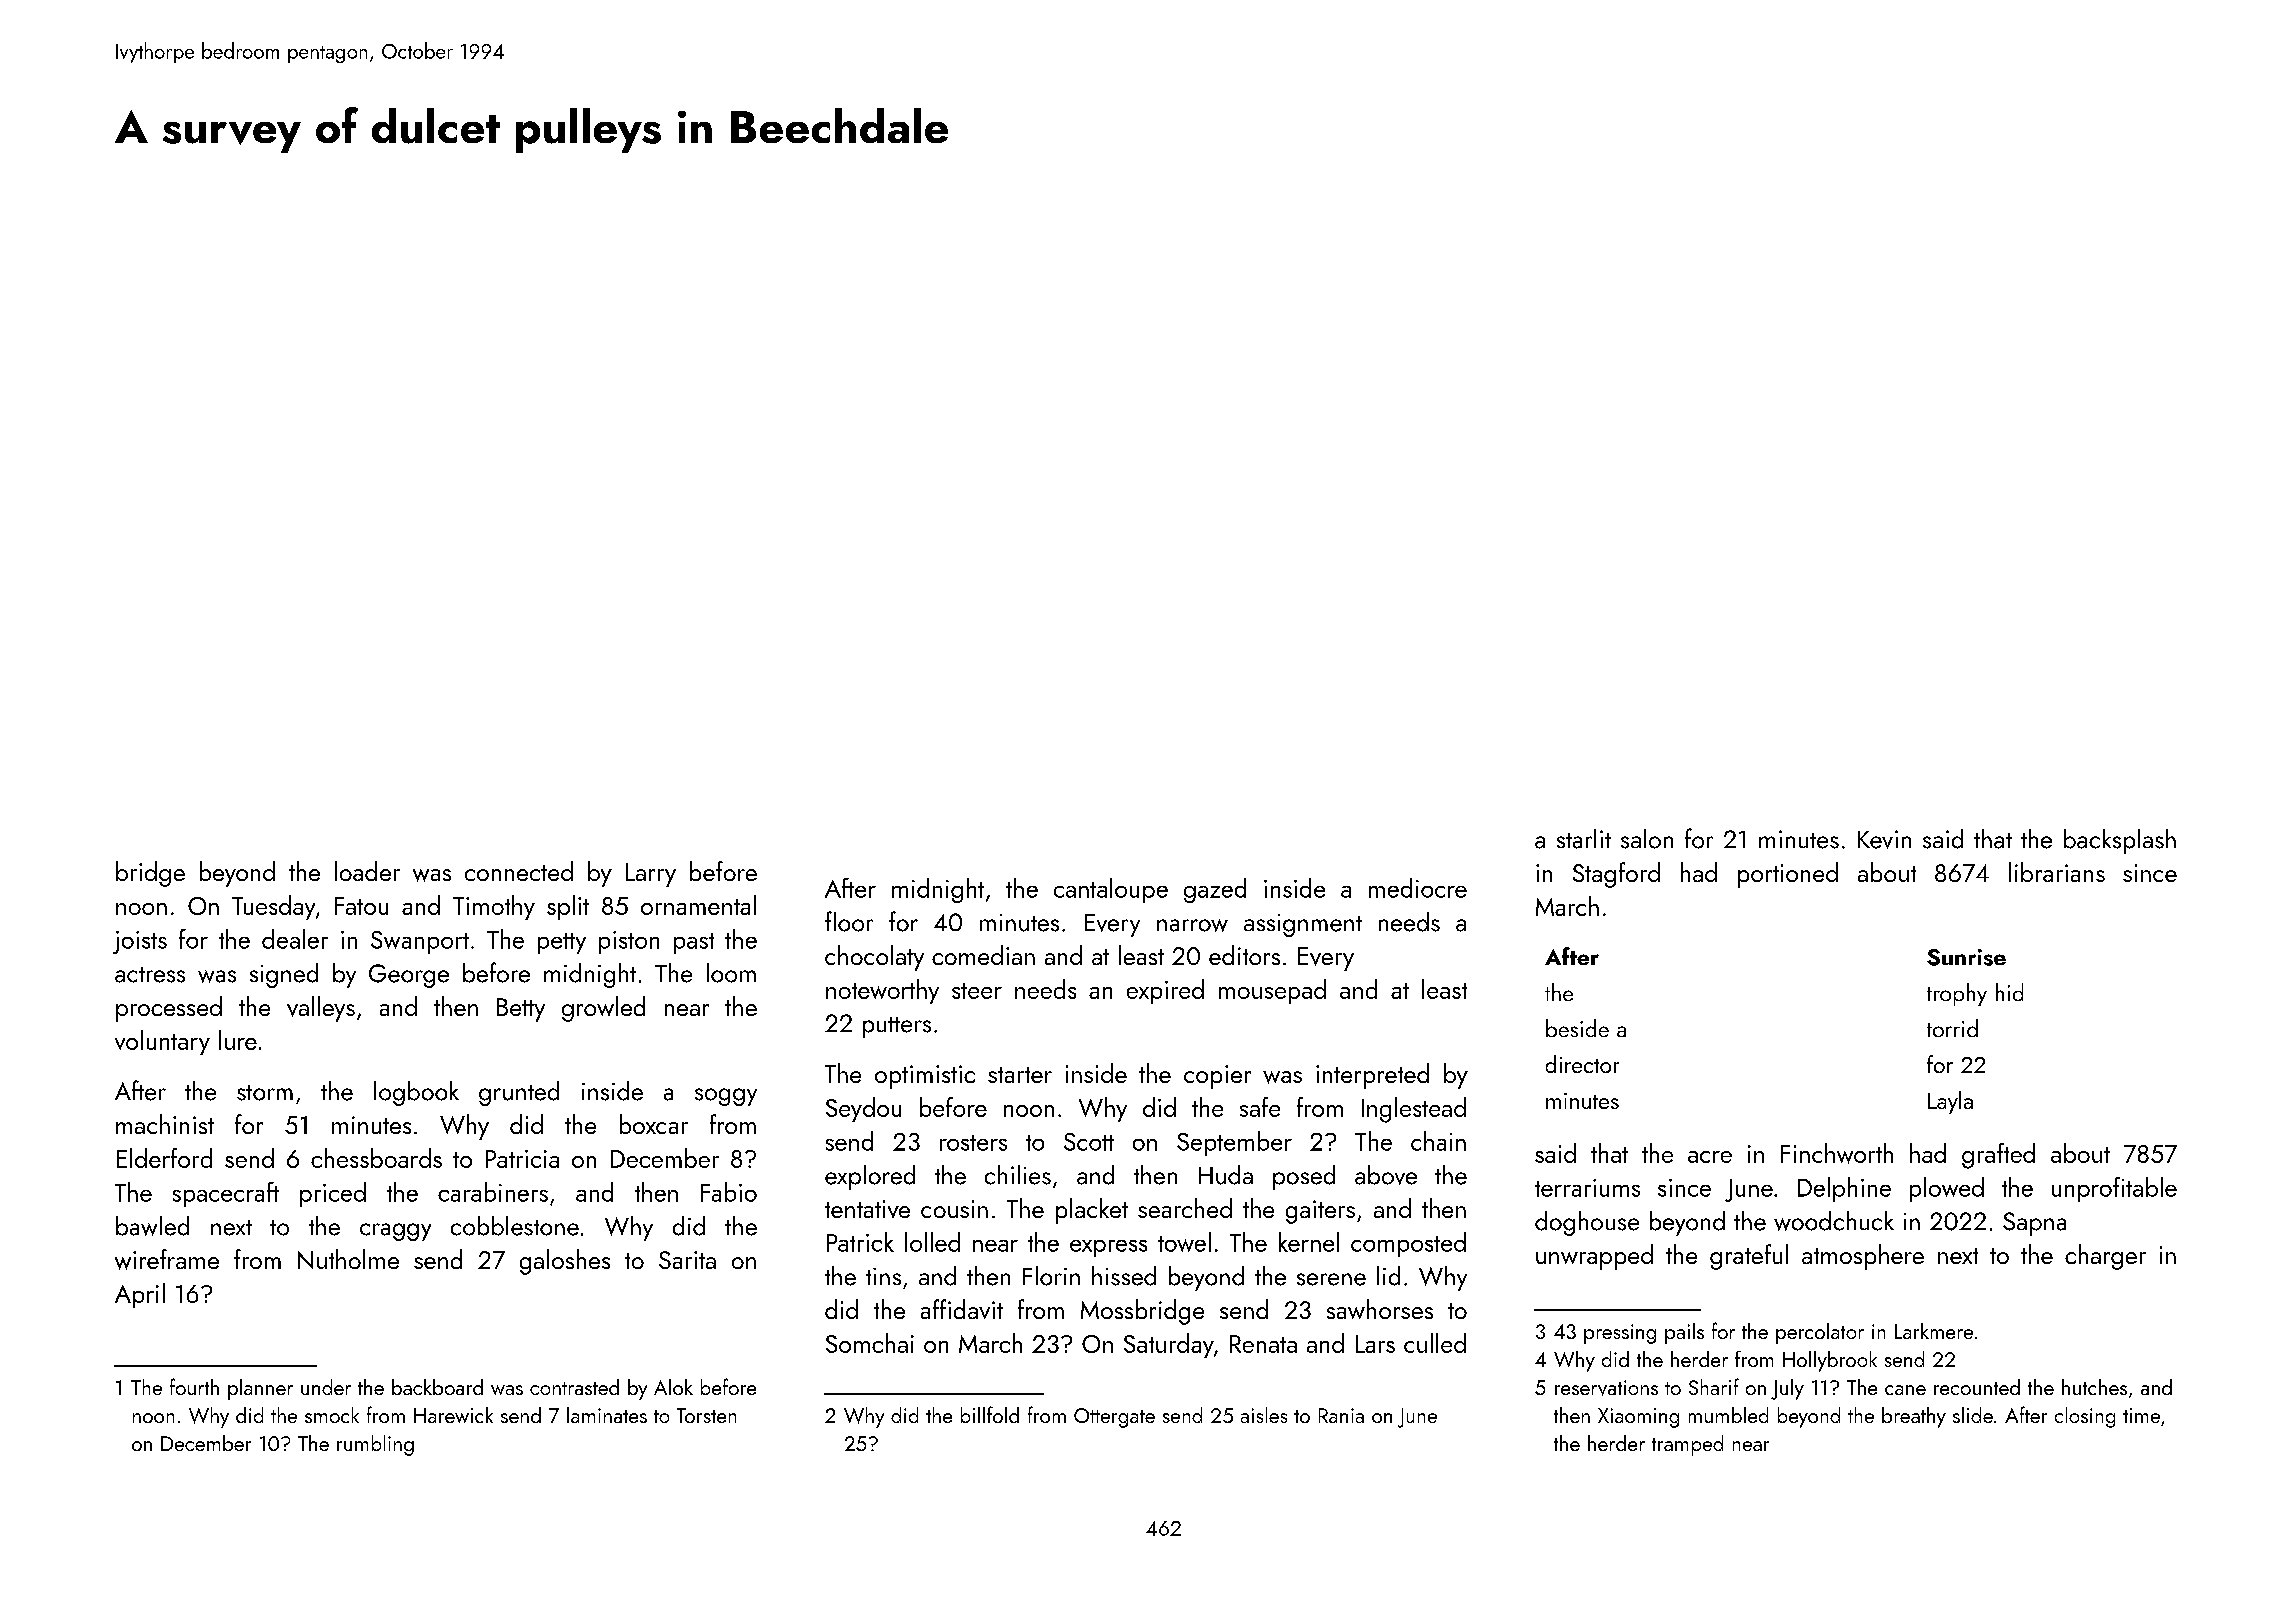  What do you see at coordinates (1952, 1028) in the document?
I see `torrid` at bounding box center [1952, 1028].
